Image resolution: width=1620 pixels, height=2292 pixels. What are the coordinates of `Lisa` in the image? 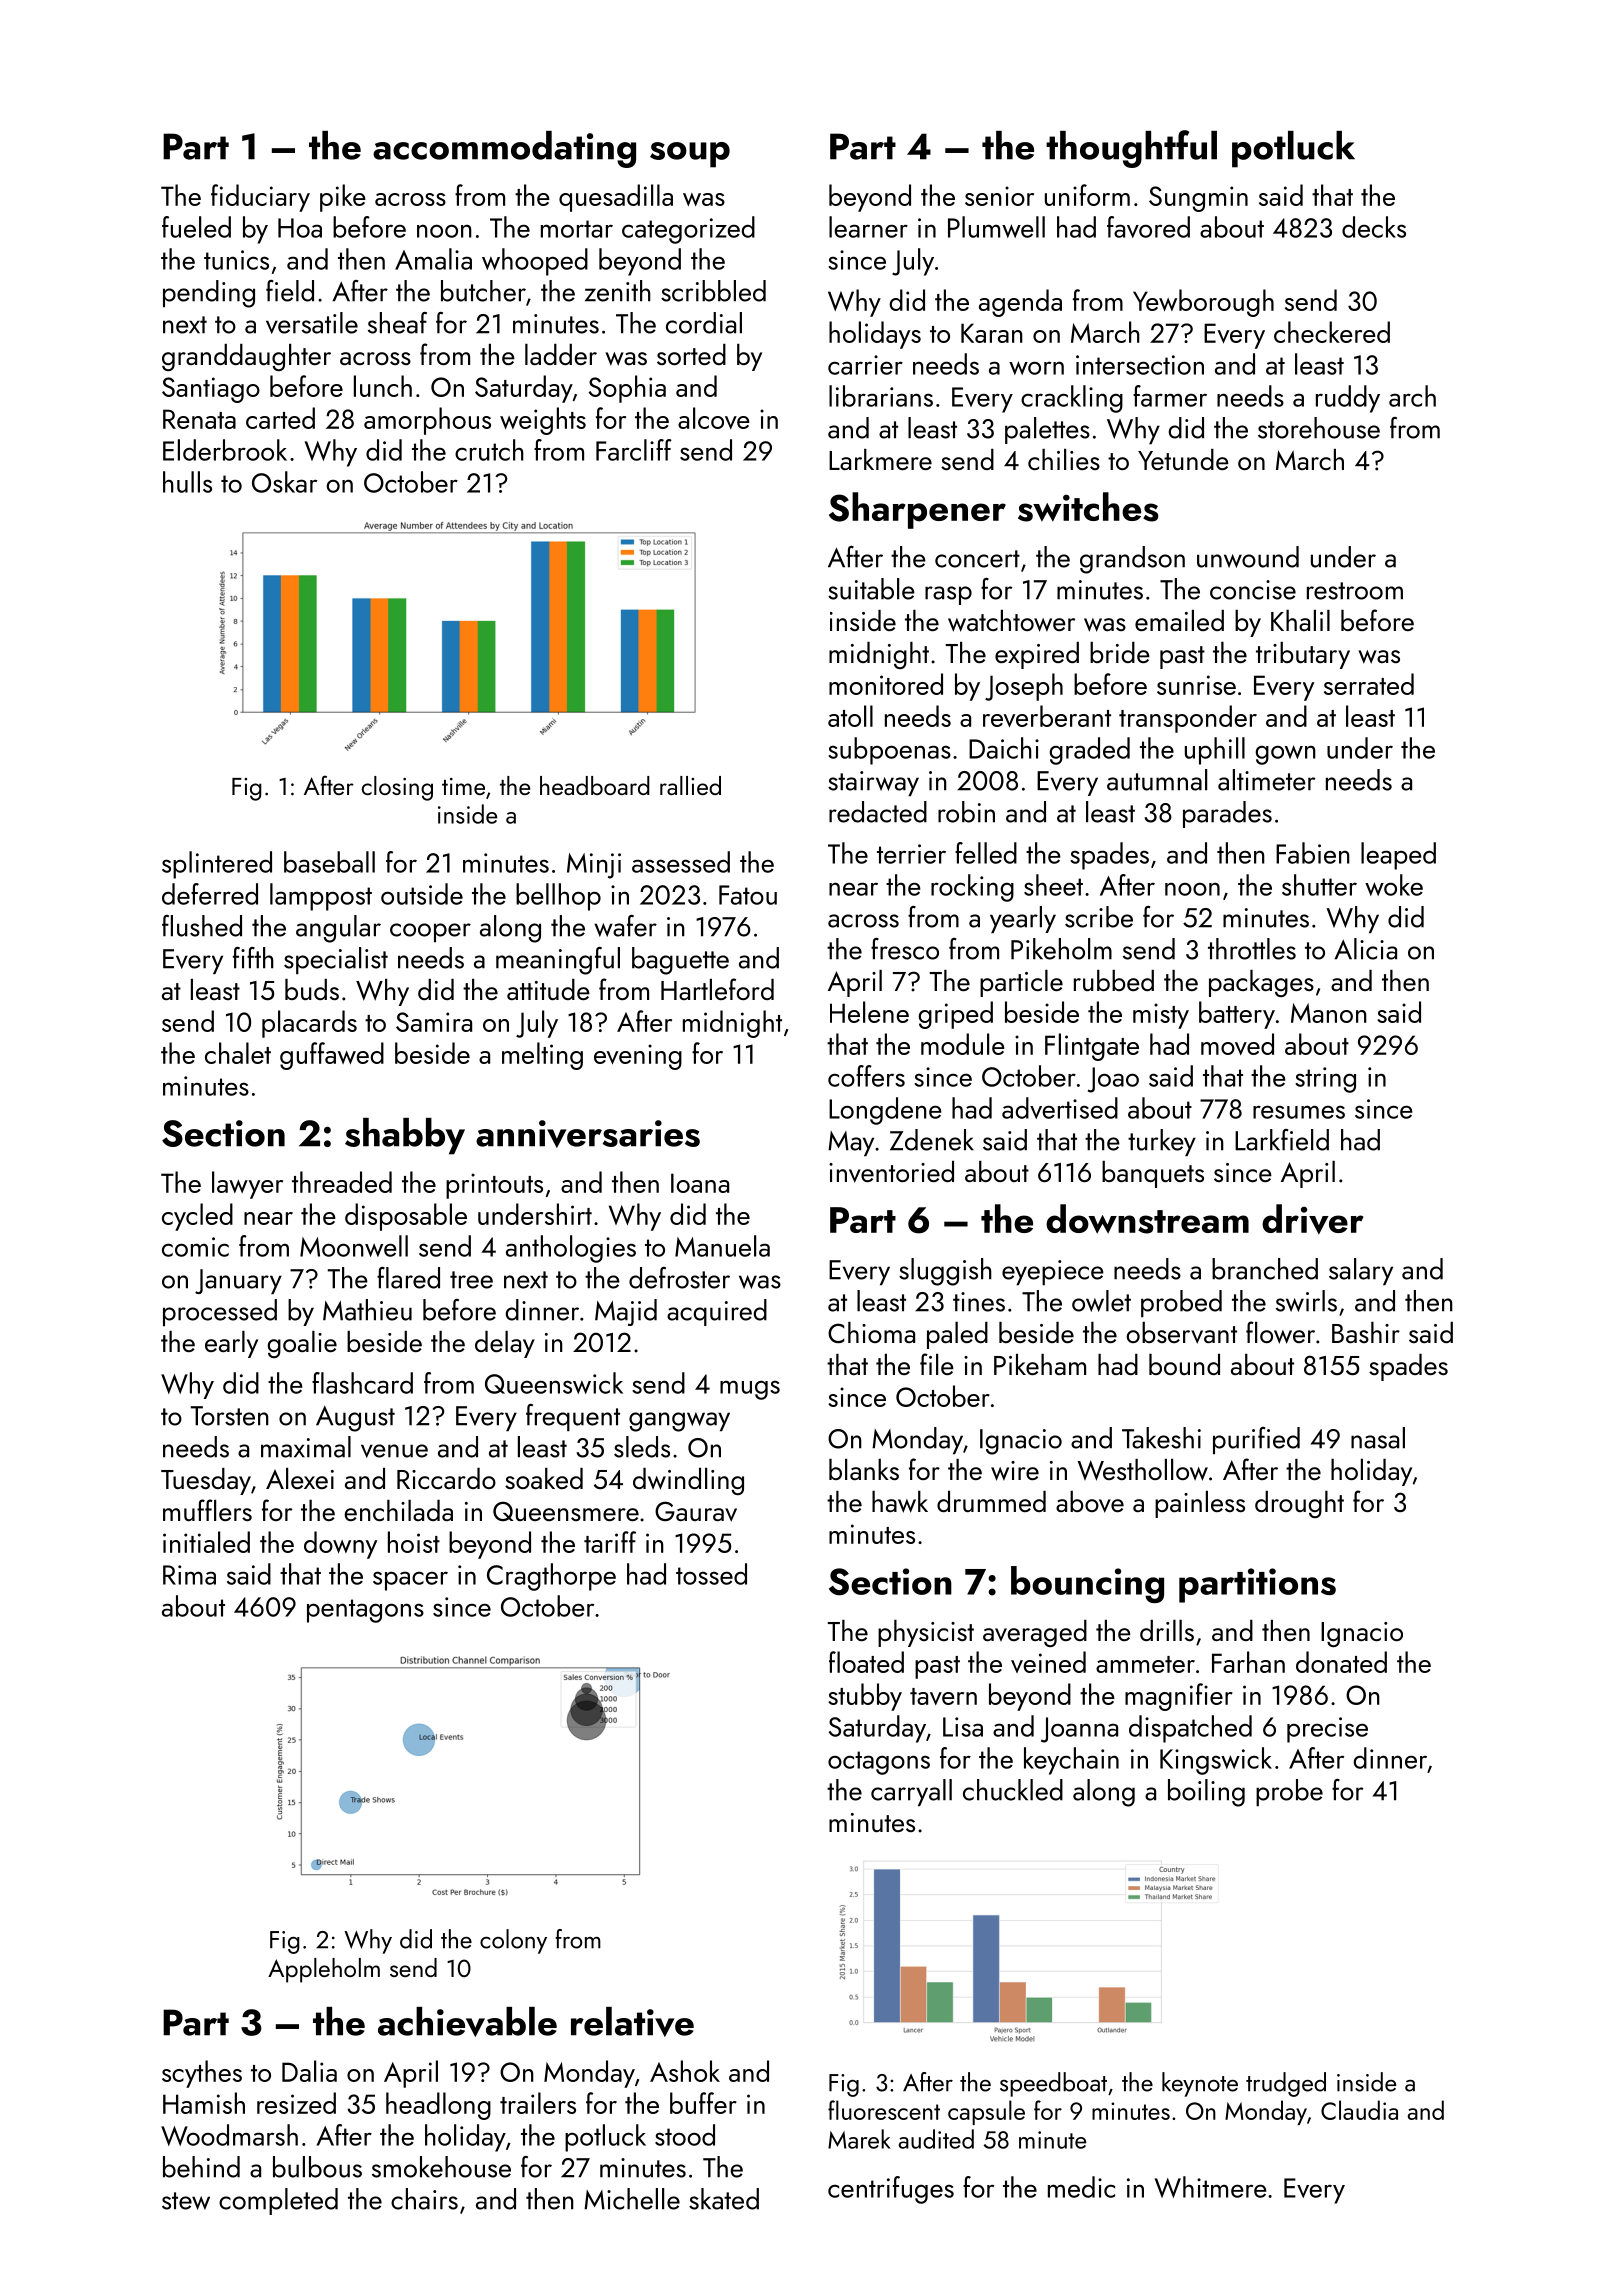 It's located at (963, 1727).
